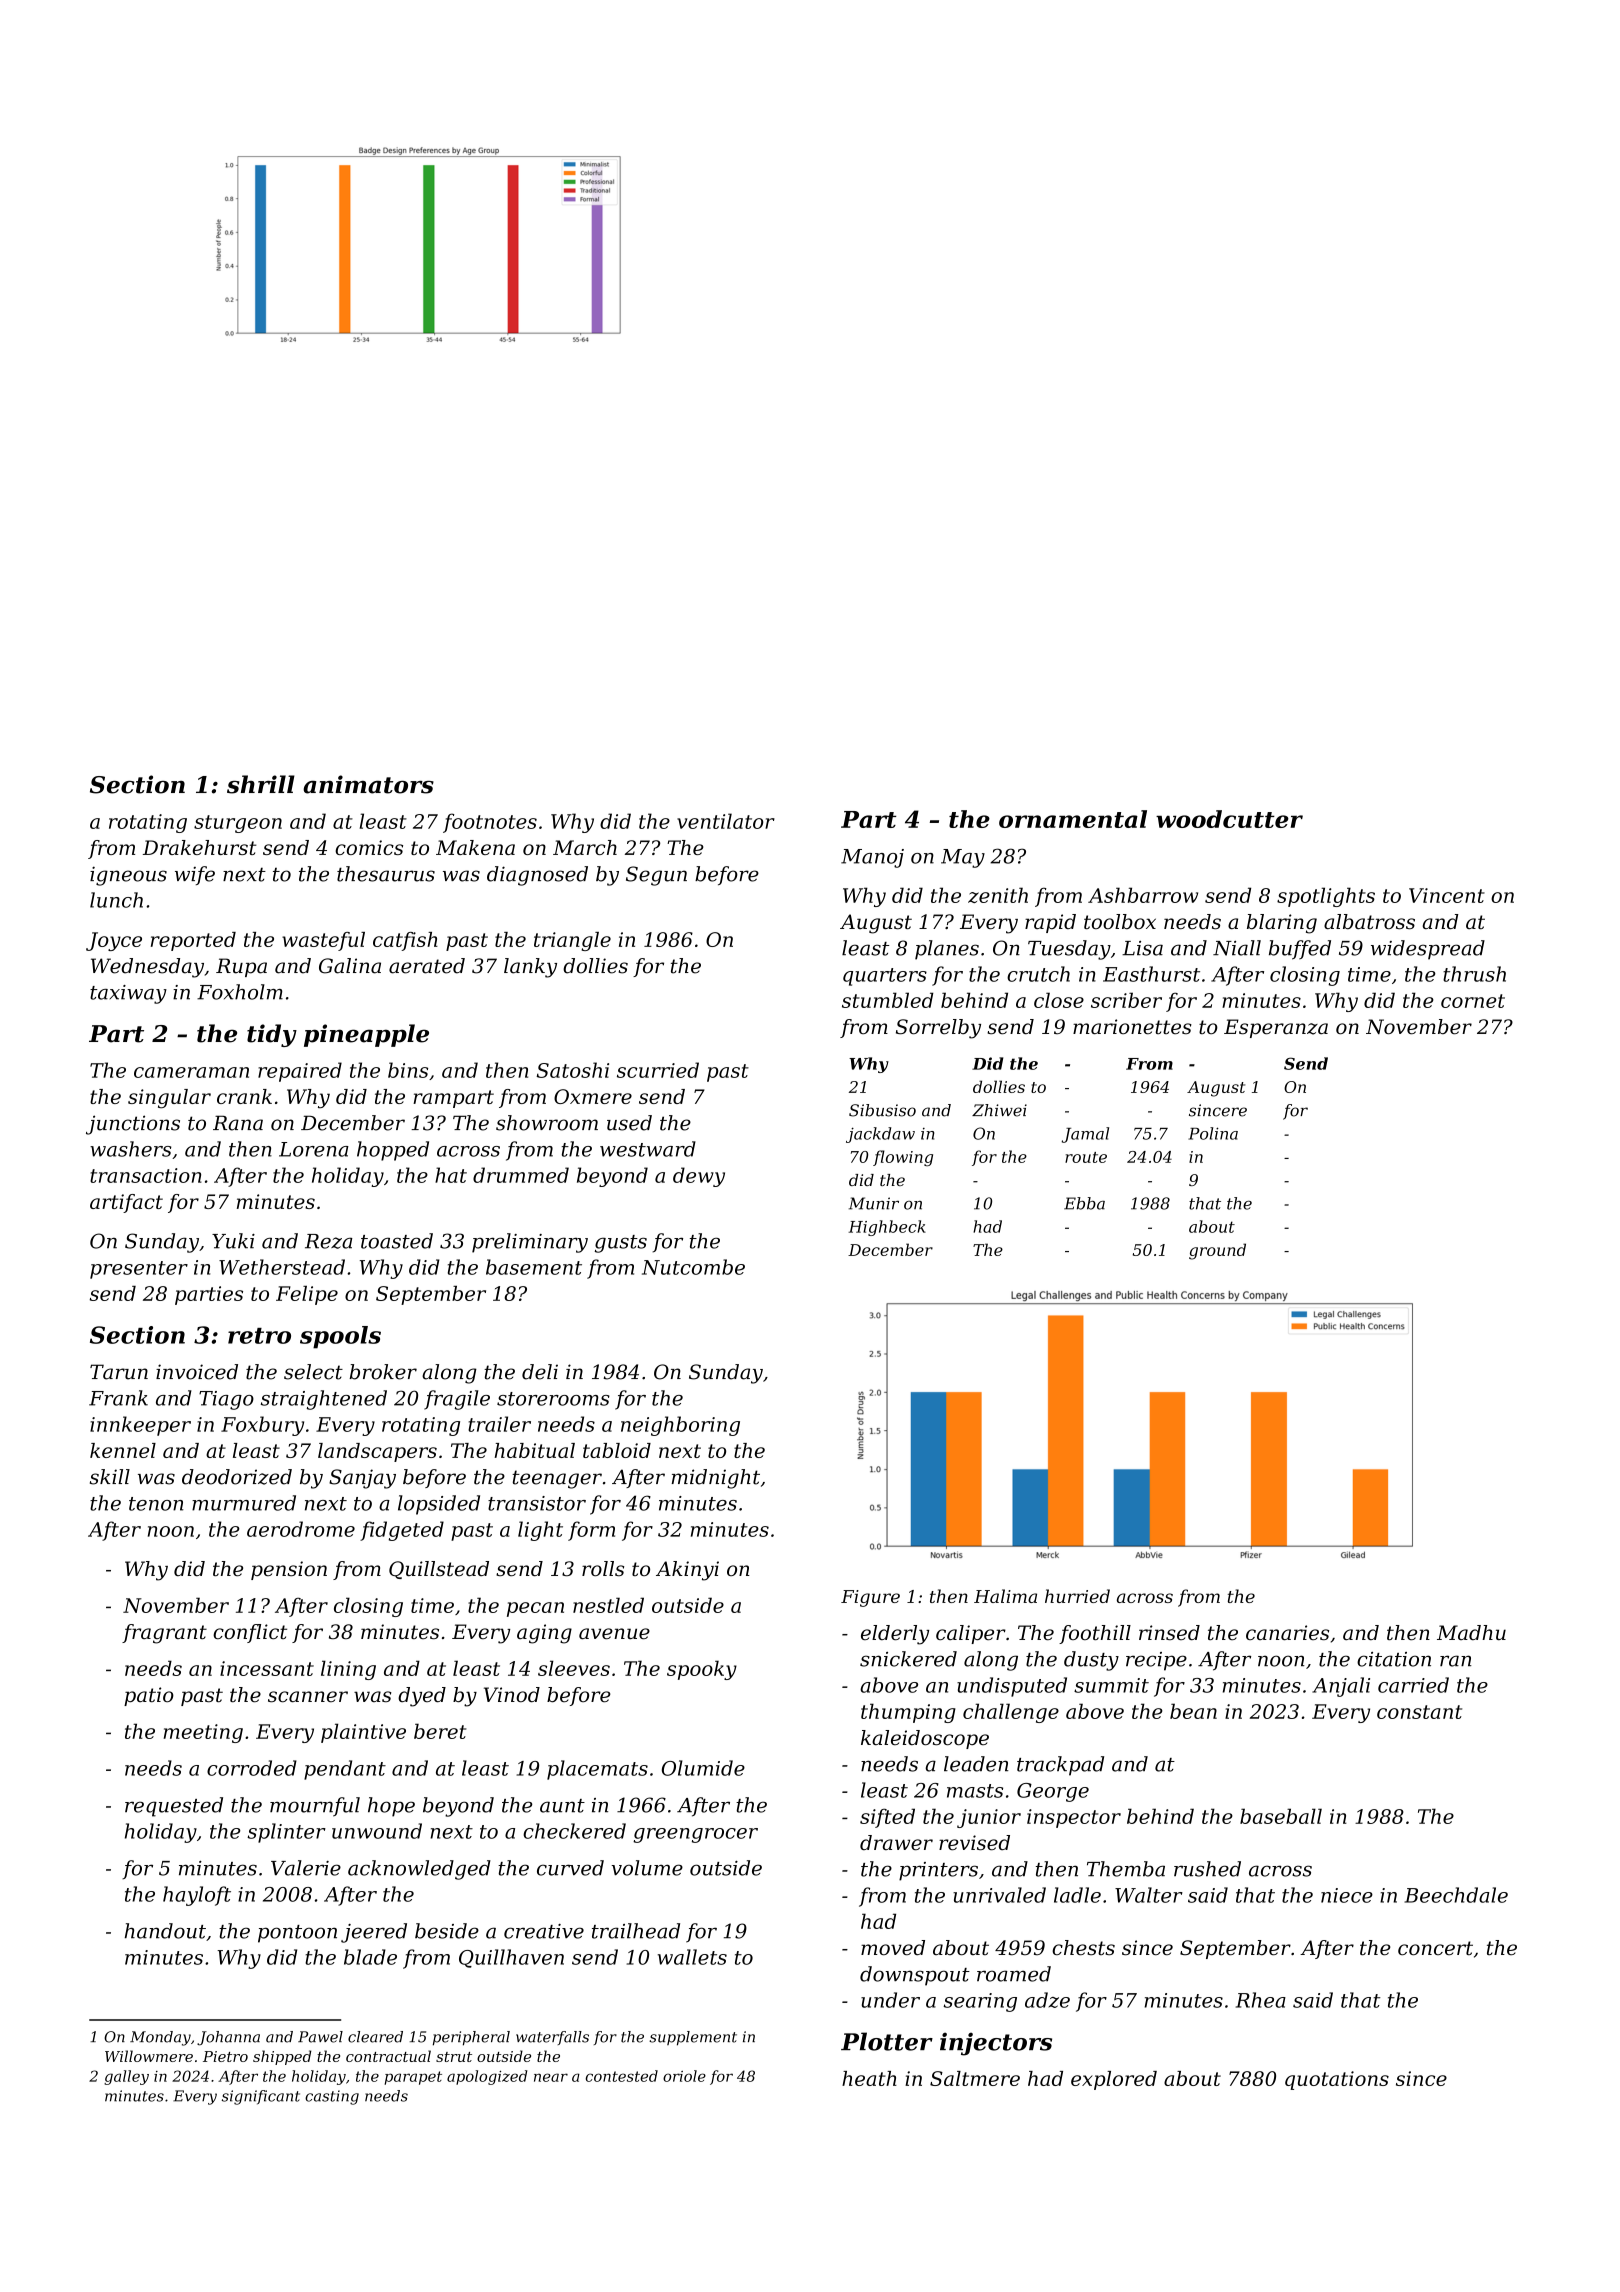 The height and width of the screenshot is (2292, 1620). What do you see at coordinates (888, 1000) in the screenshot?
I see `stumbled` at bounding box center [888, 1000].
